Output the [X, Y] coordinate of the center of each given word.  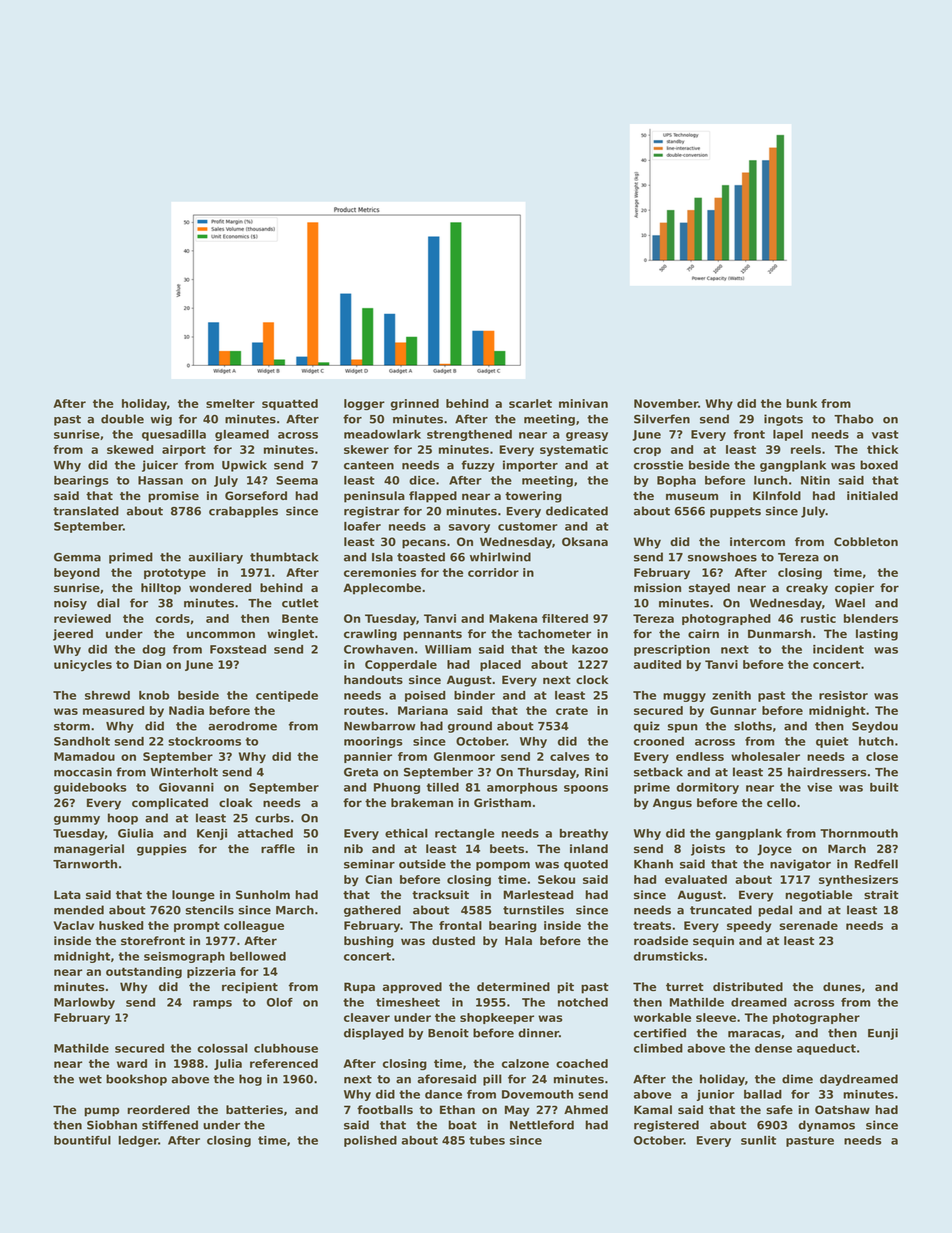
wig [161, 420]
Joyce [774, 850]
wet [90, 1079]
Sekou [556, 879]
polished [370, 1141]
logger [364, 405]
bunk [801, 403]
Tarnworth [85, 864]
